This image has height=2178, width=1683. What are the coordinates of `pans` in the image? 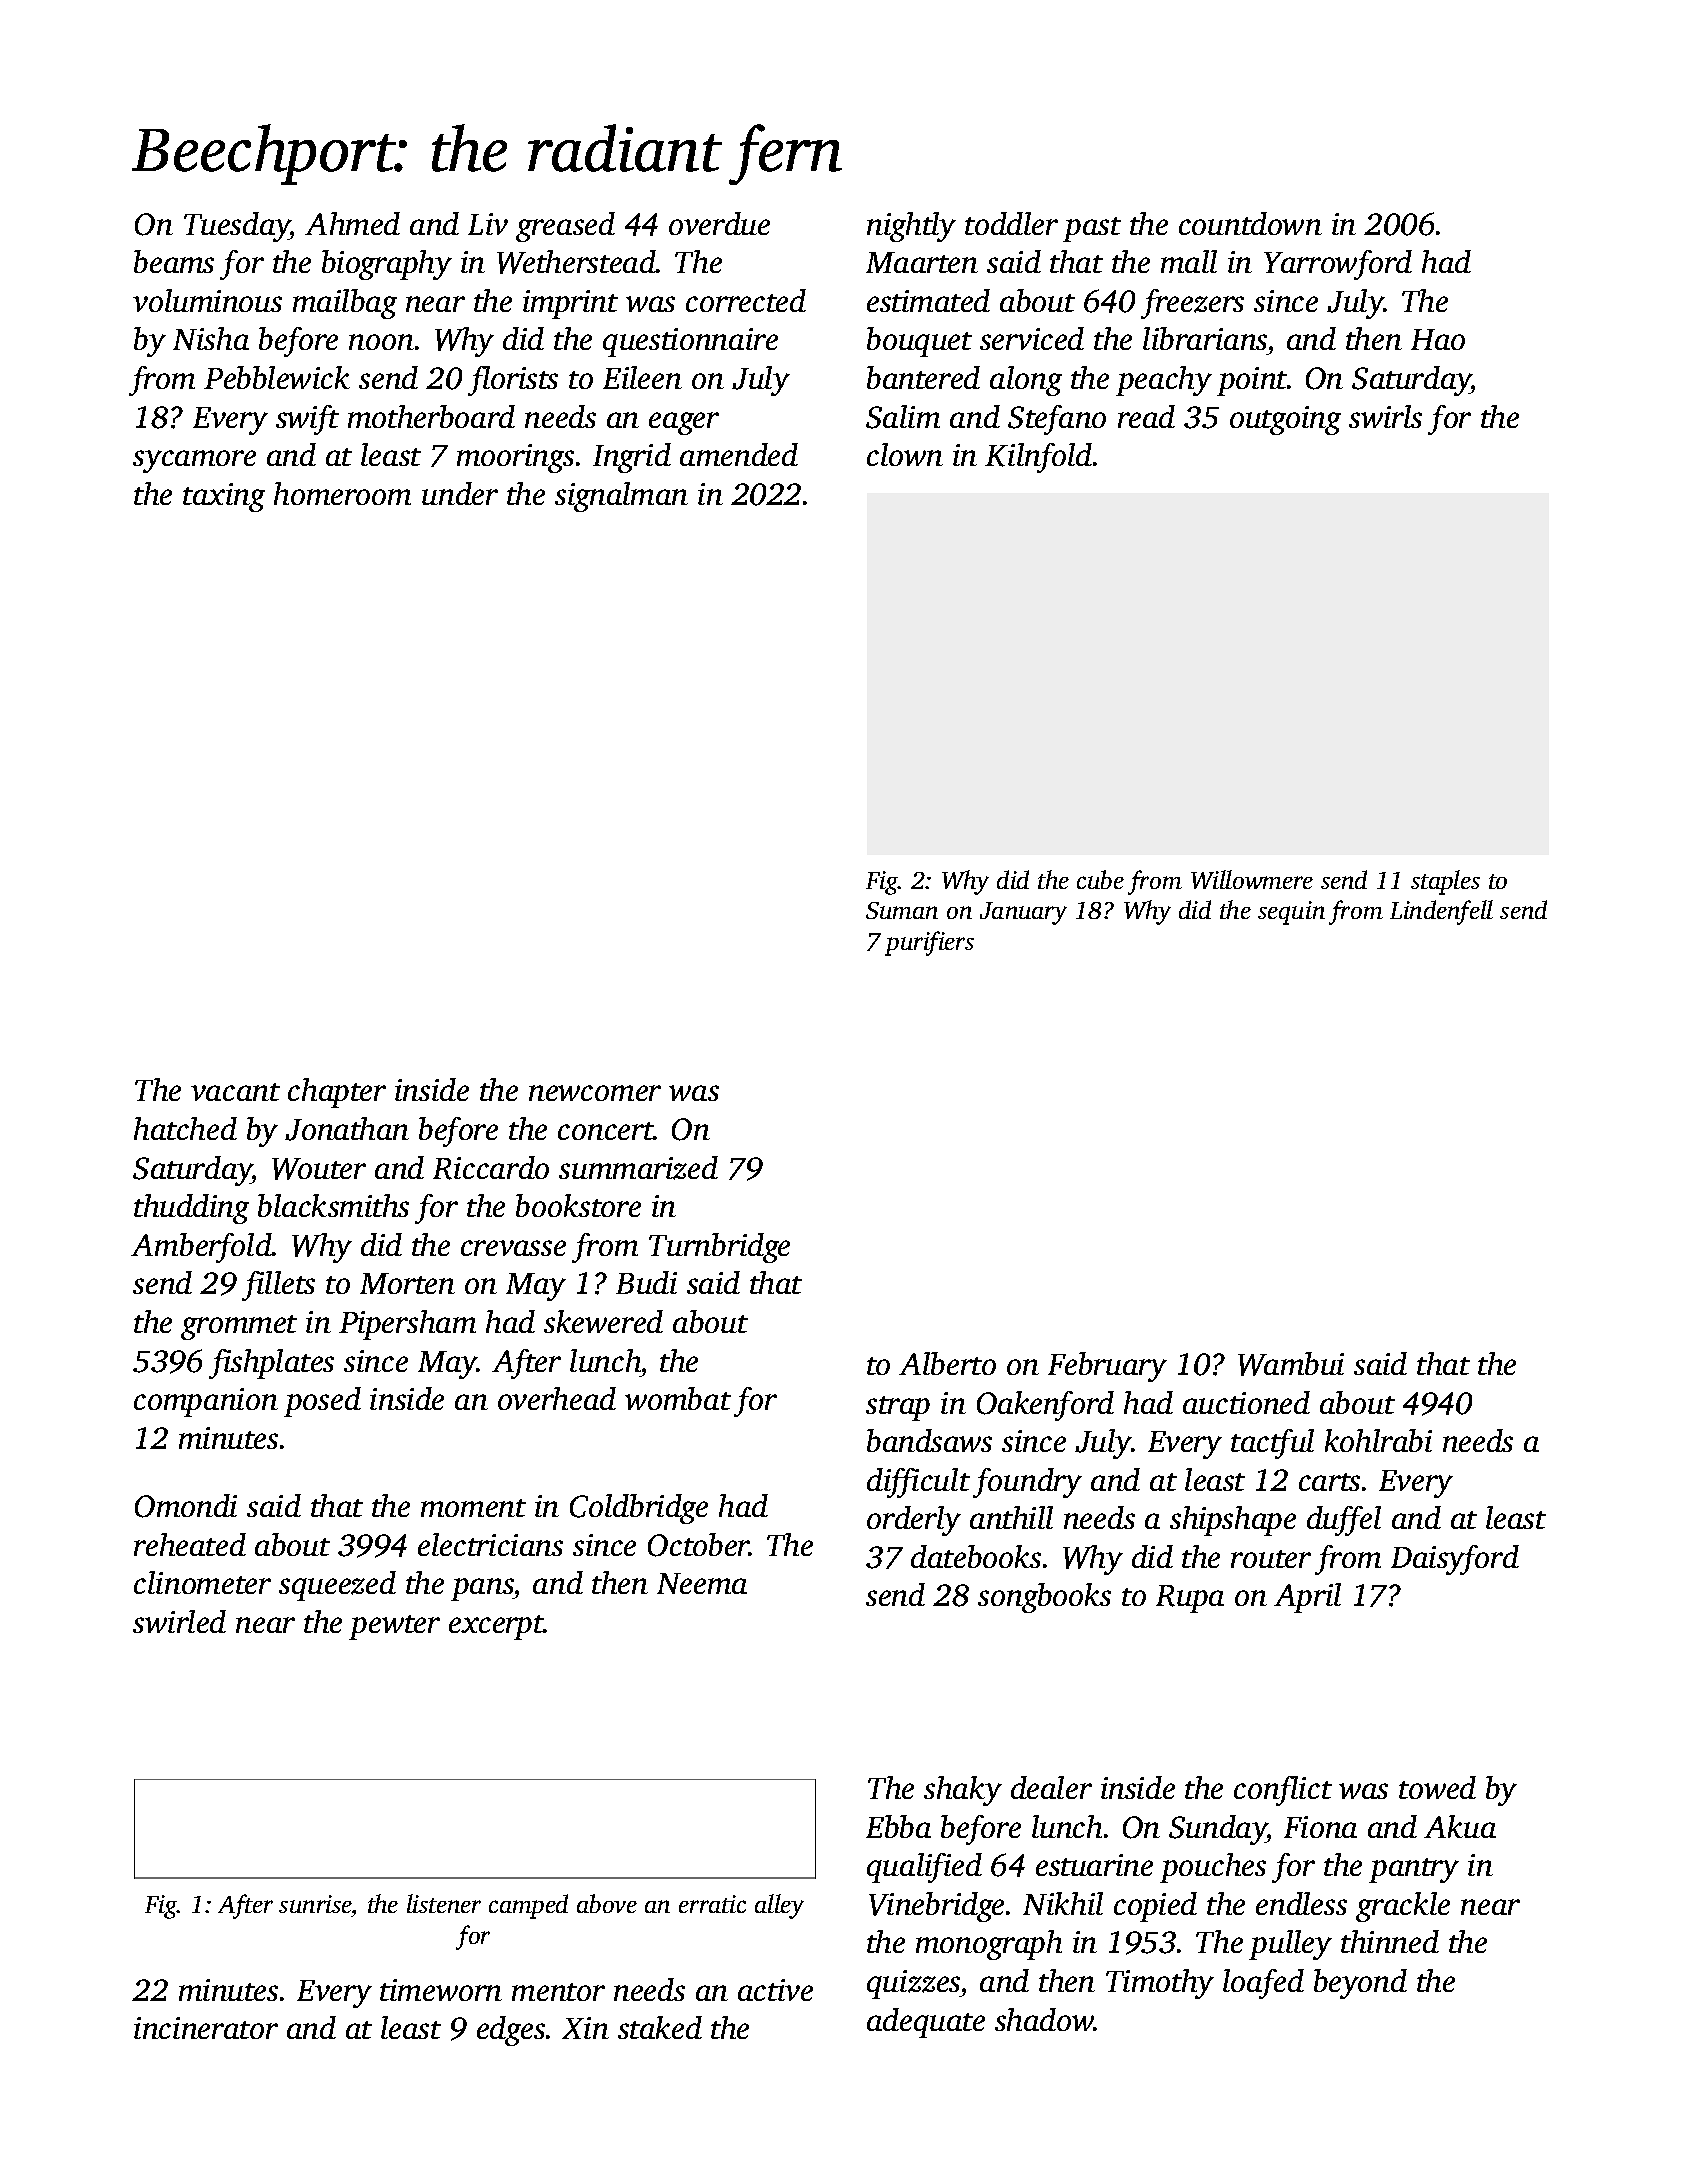 It's located at (482, 1589).
